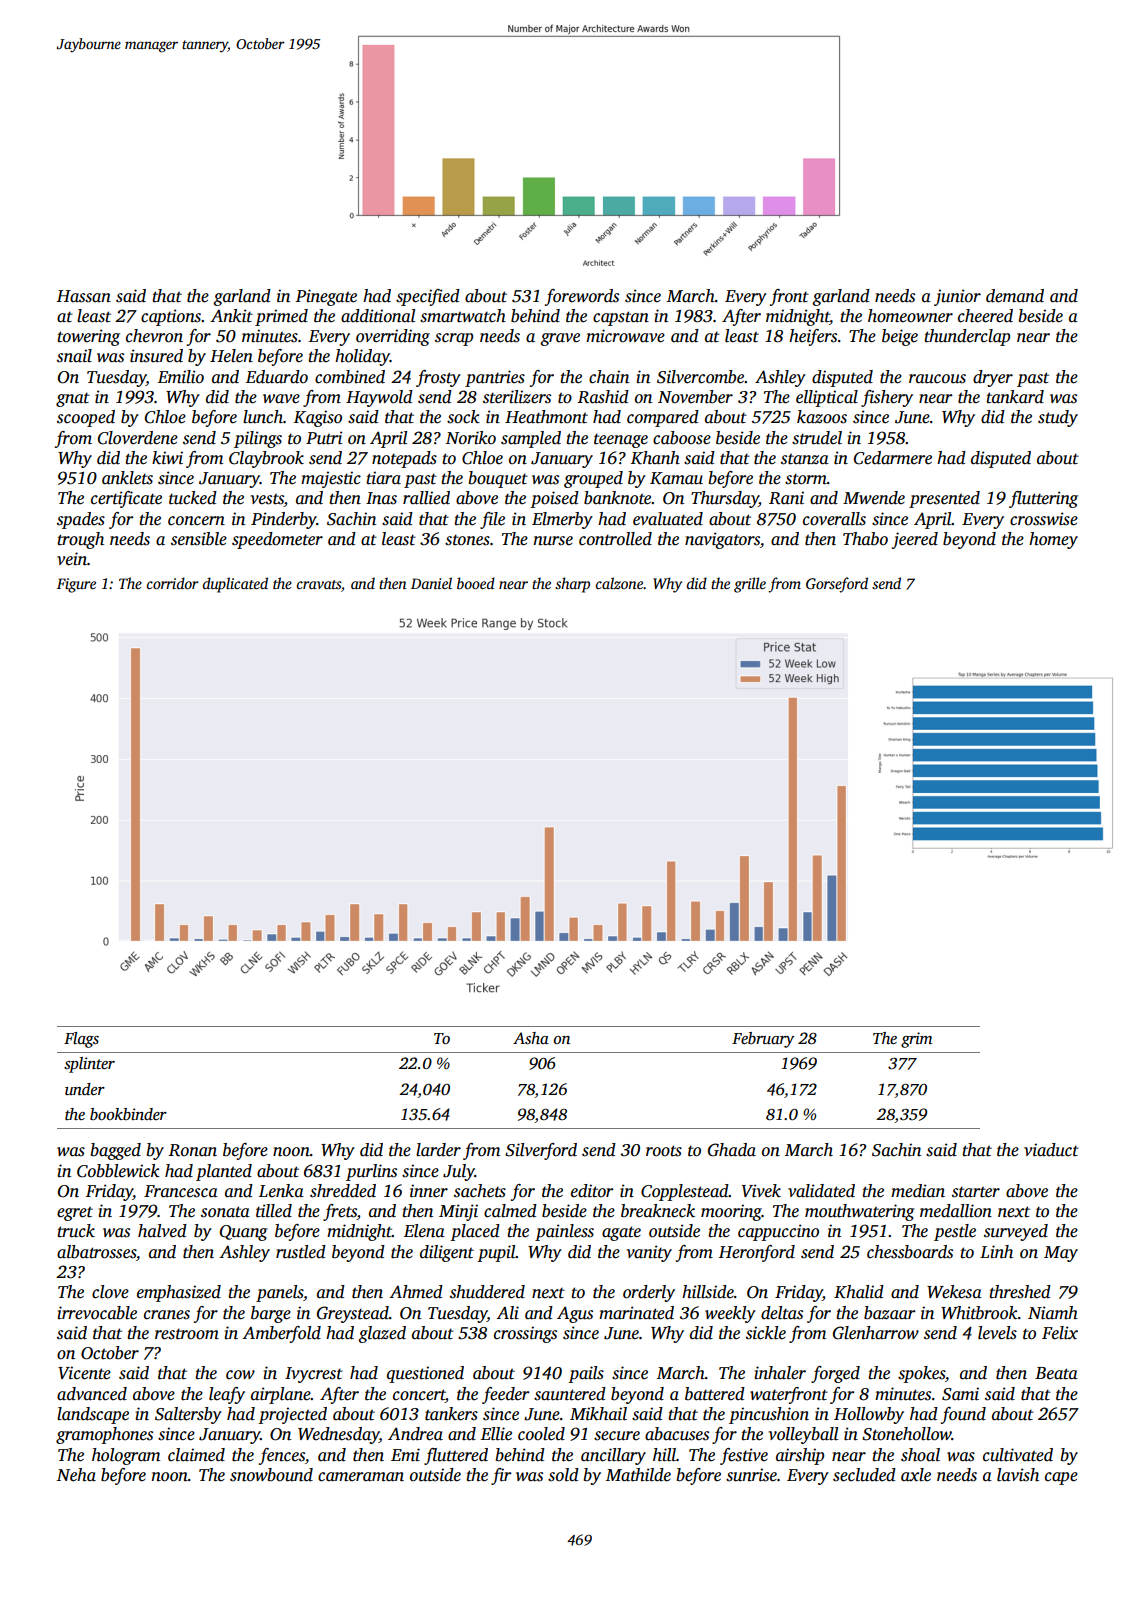 Image resolution: width=1135 pixels, height=1605 pixels. I want to click on homey, so click(1053, 540).
